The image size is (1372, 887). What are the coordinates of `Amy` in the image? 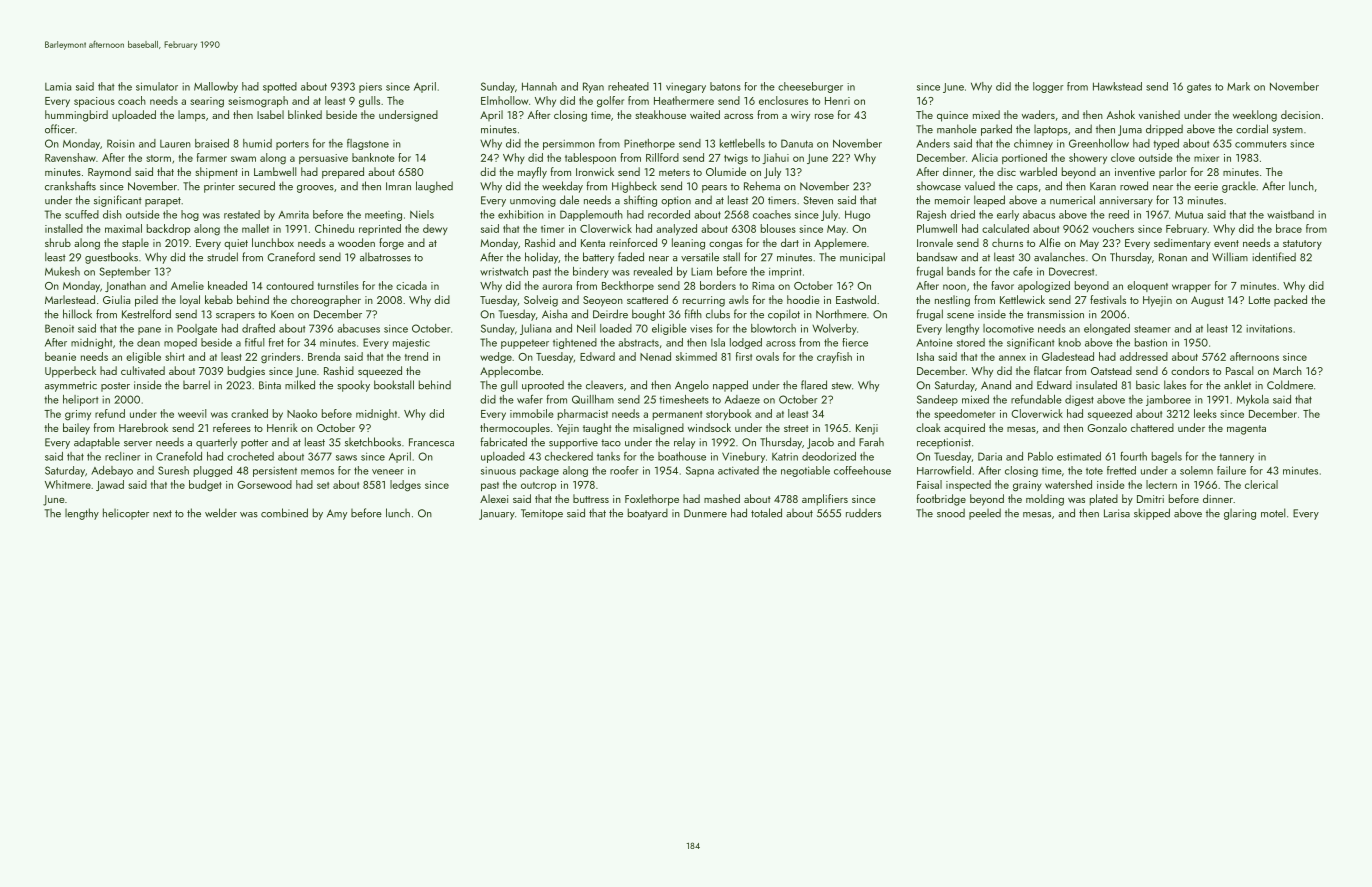 It's located at (337, 514).
